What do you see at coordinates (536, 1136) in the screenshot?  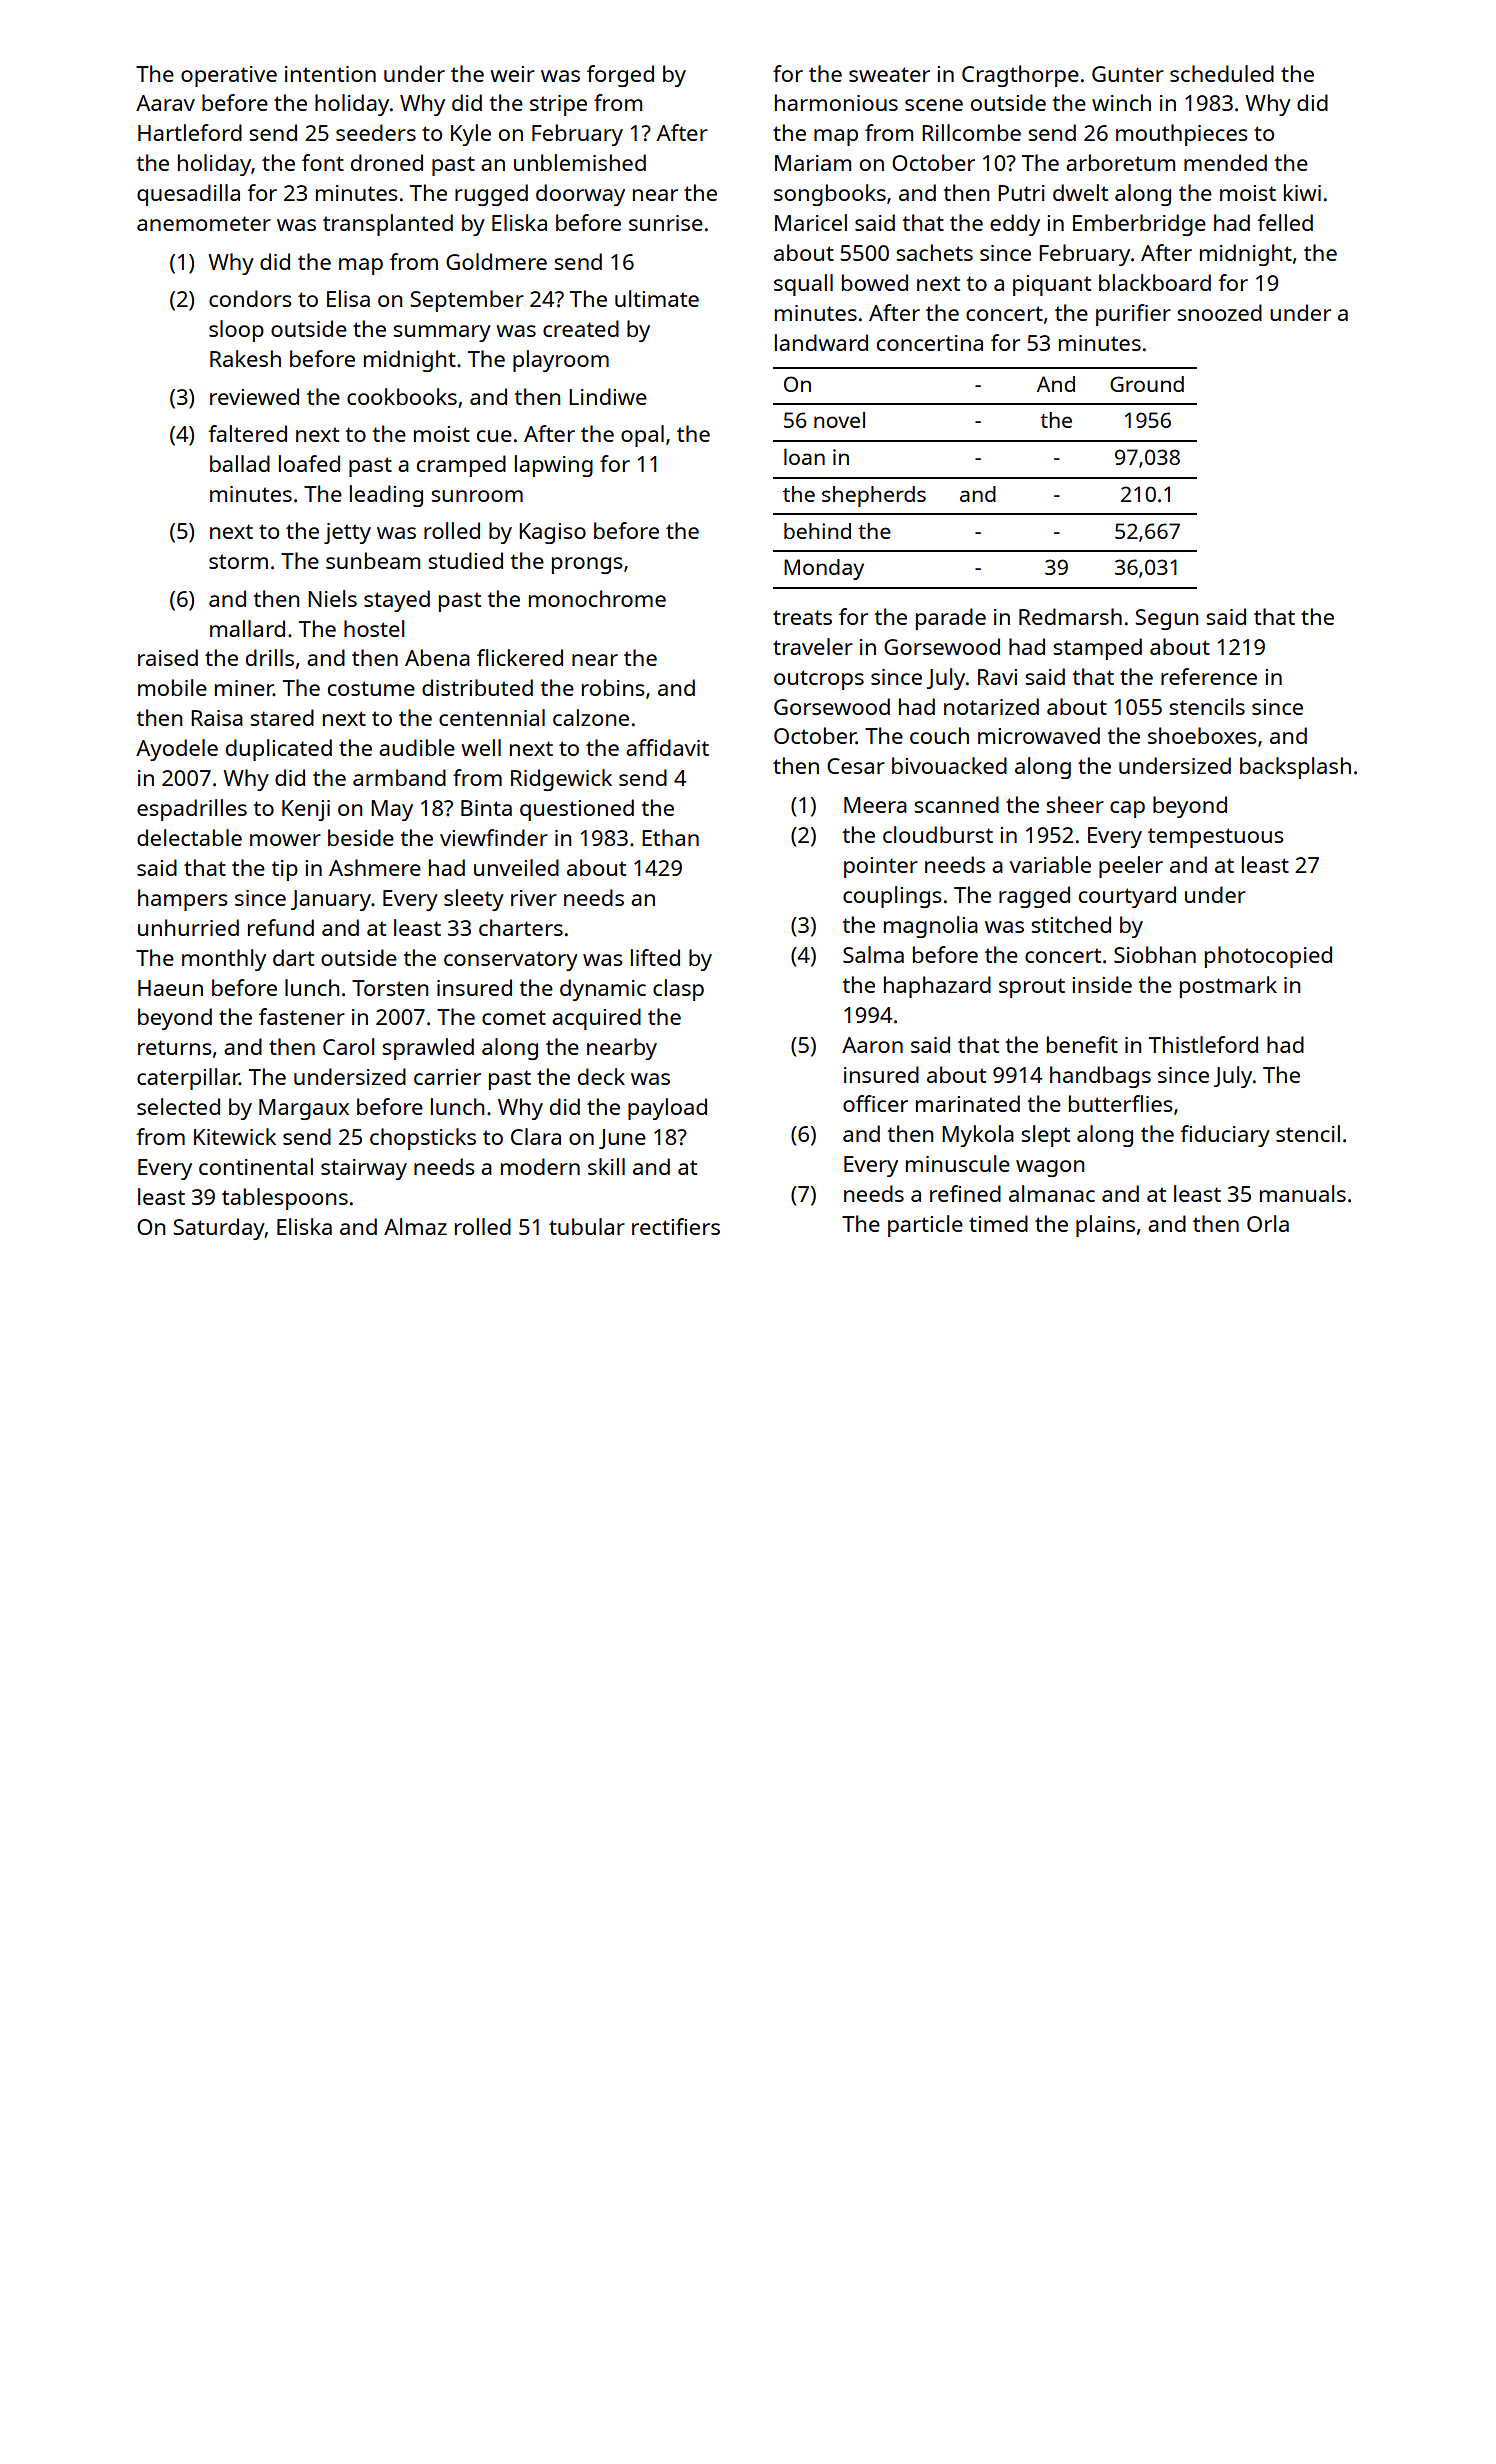 I see `Clara` at bounding box center [536, 1136].
